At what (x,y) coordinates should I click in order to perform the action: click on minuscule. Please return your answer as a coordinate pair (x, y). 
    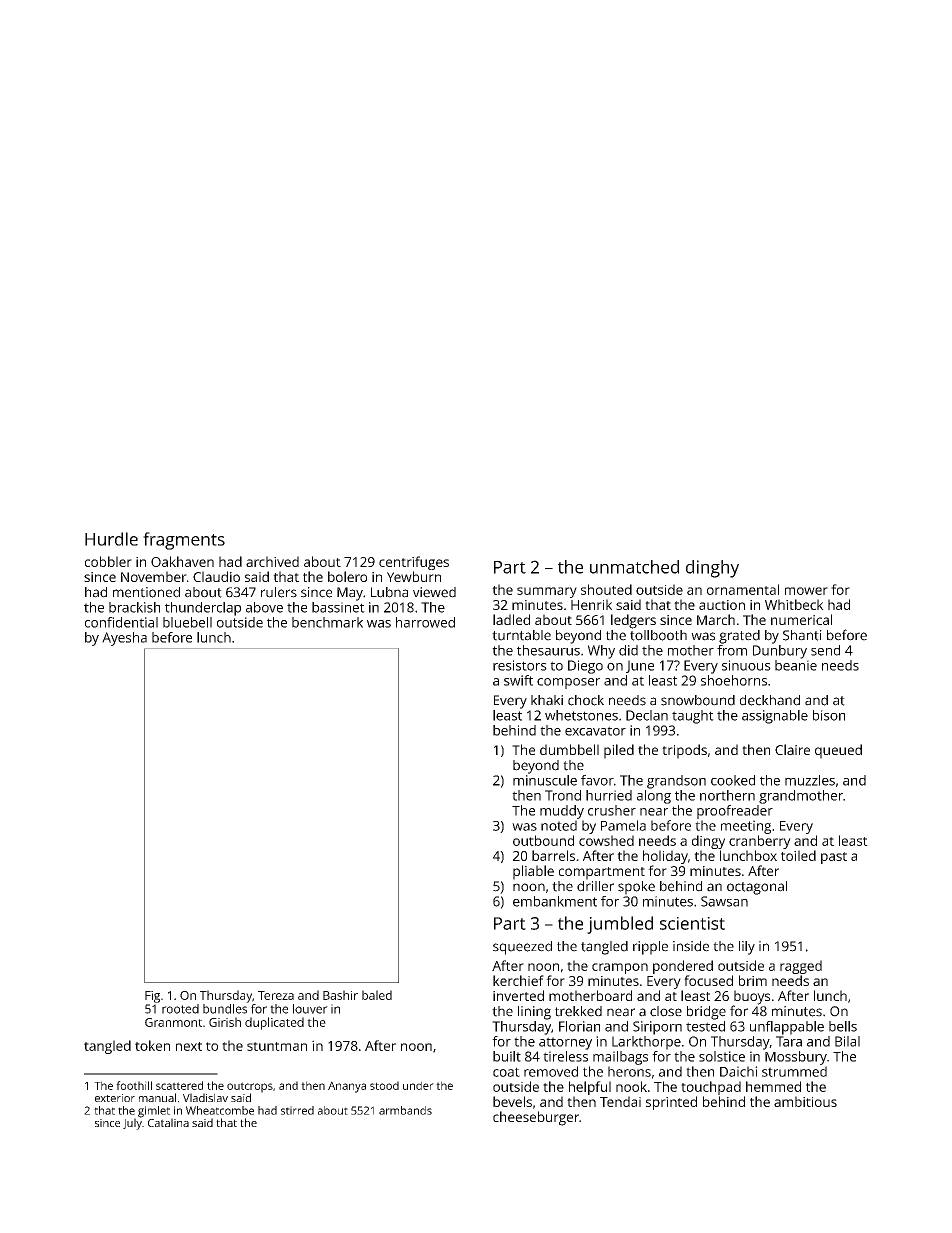
    Looking at the image, I should click on (545, 780).
